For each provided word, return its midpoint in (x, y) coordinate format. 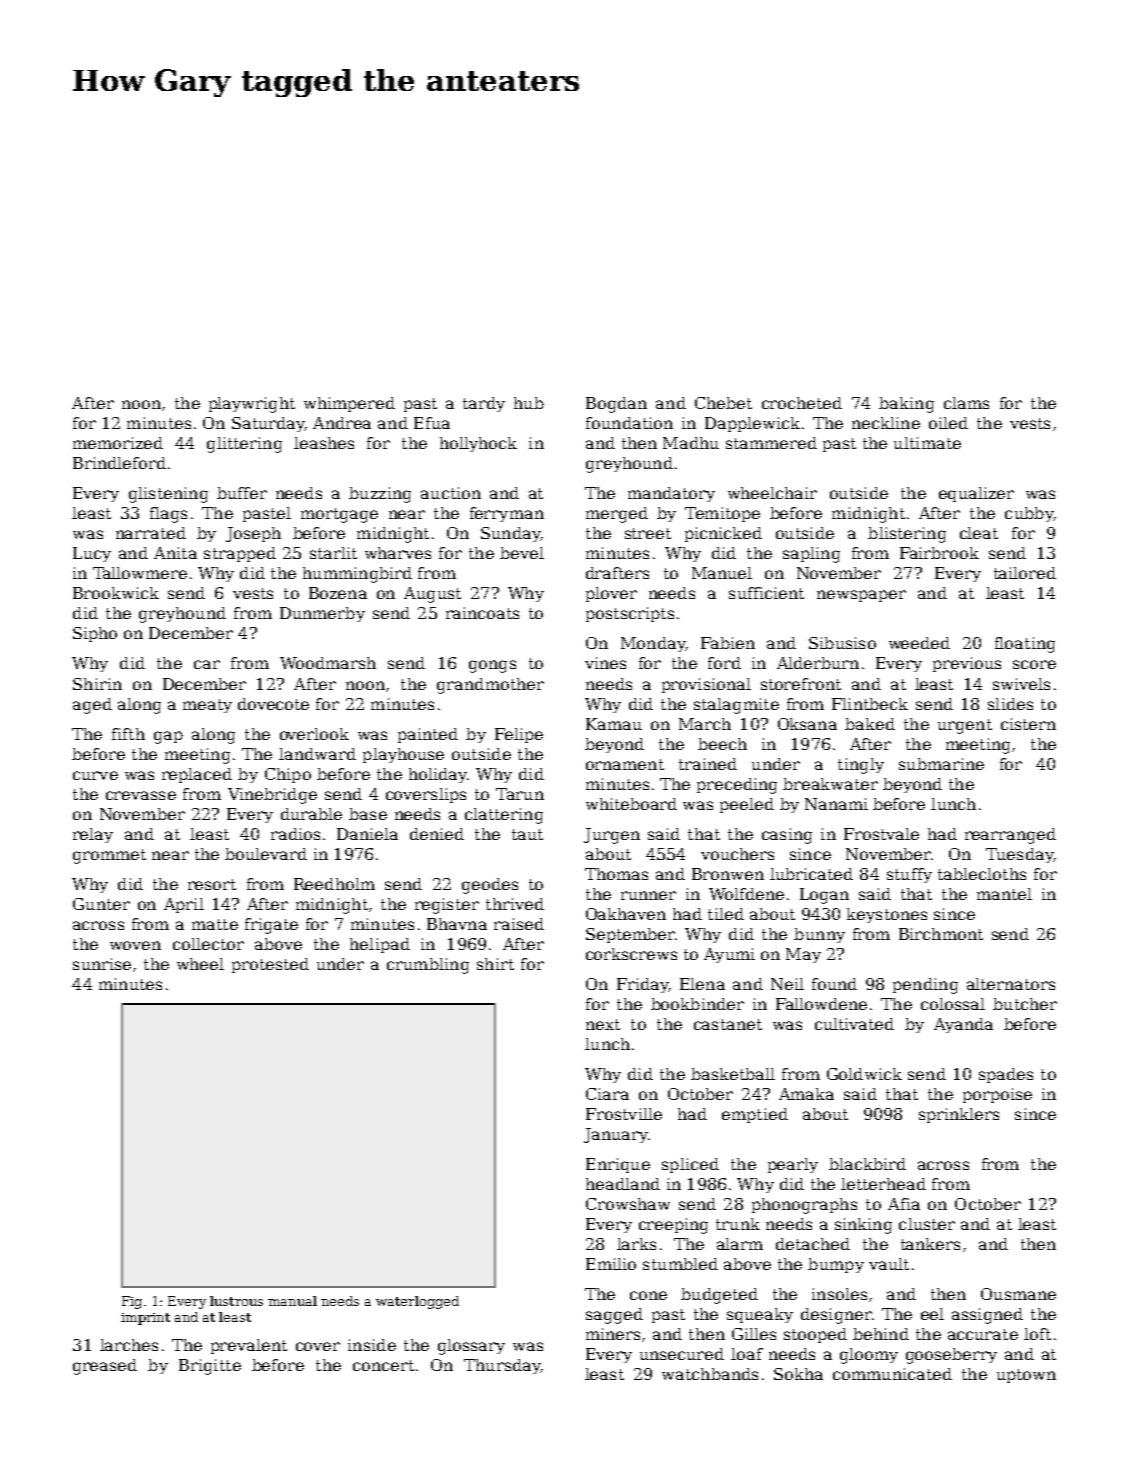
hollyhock (478, 444)
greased (105, 1367)
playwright (252, 405)
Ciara (607, 1094)
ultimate (927, 443)
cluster (927, 1224)
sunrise (102, 964)
